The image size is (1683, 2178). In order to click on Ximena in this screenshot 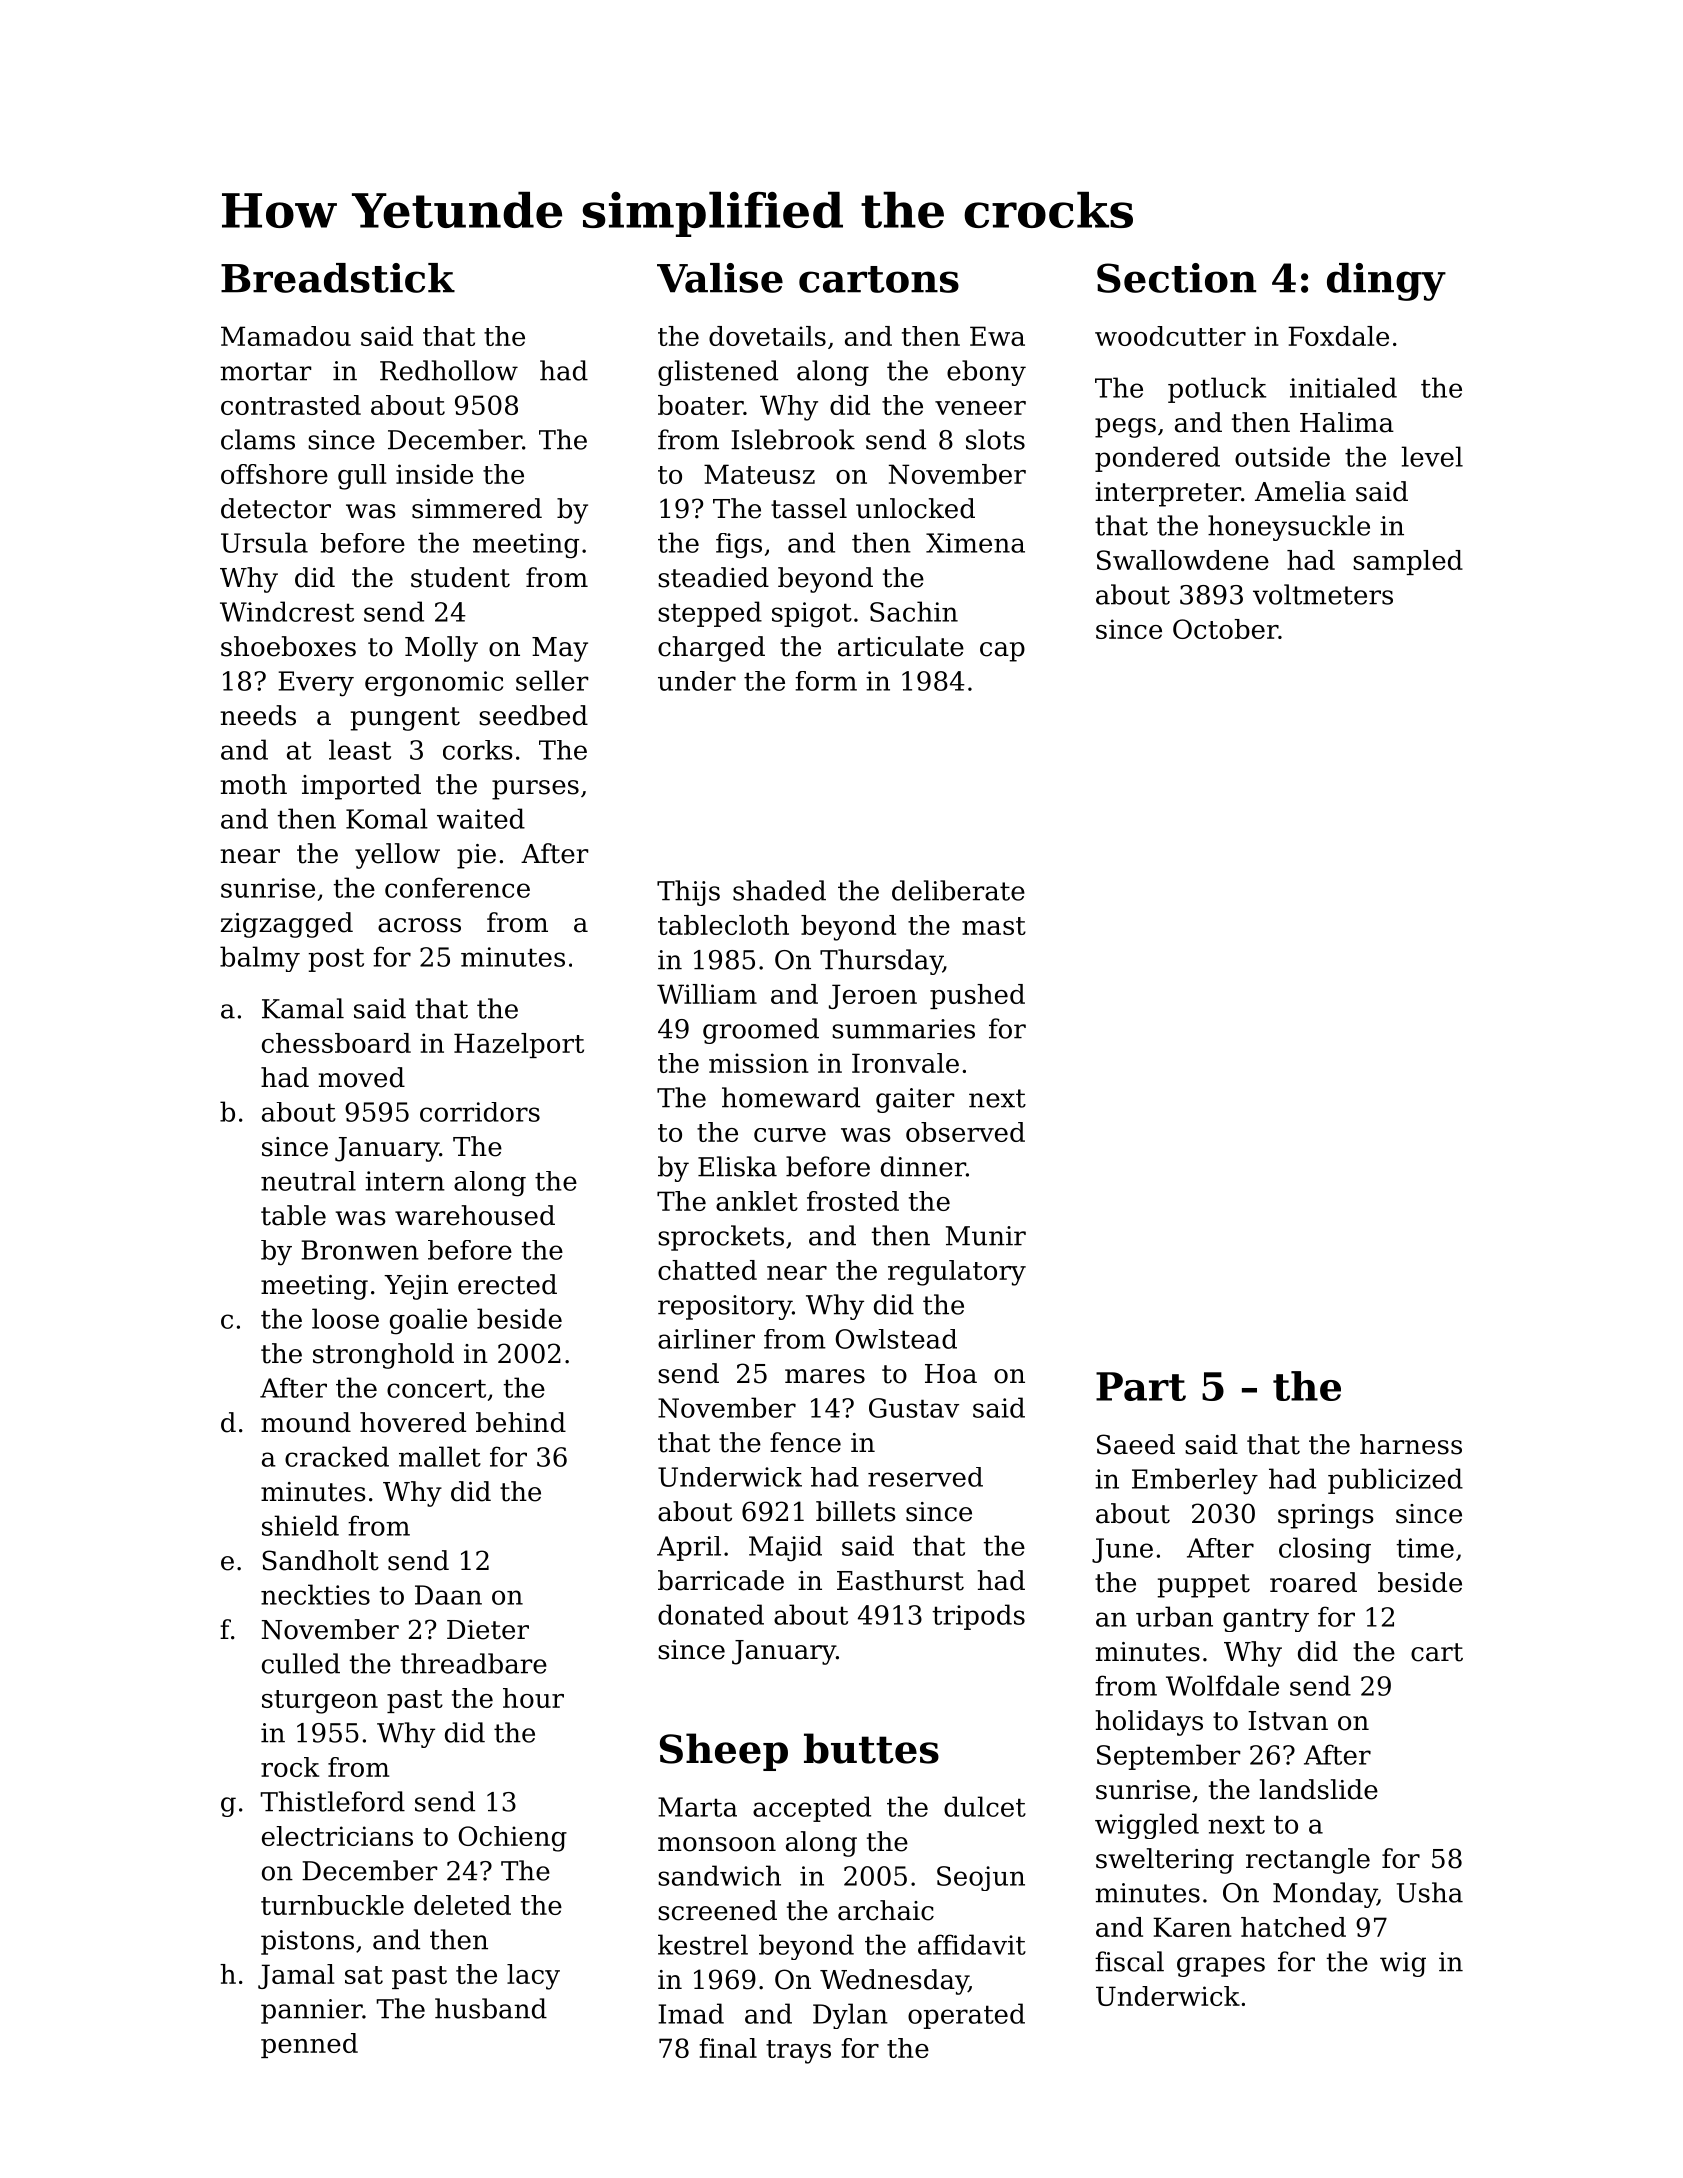, I will do `click(975, 543)`.
